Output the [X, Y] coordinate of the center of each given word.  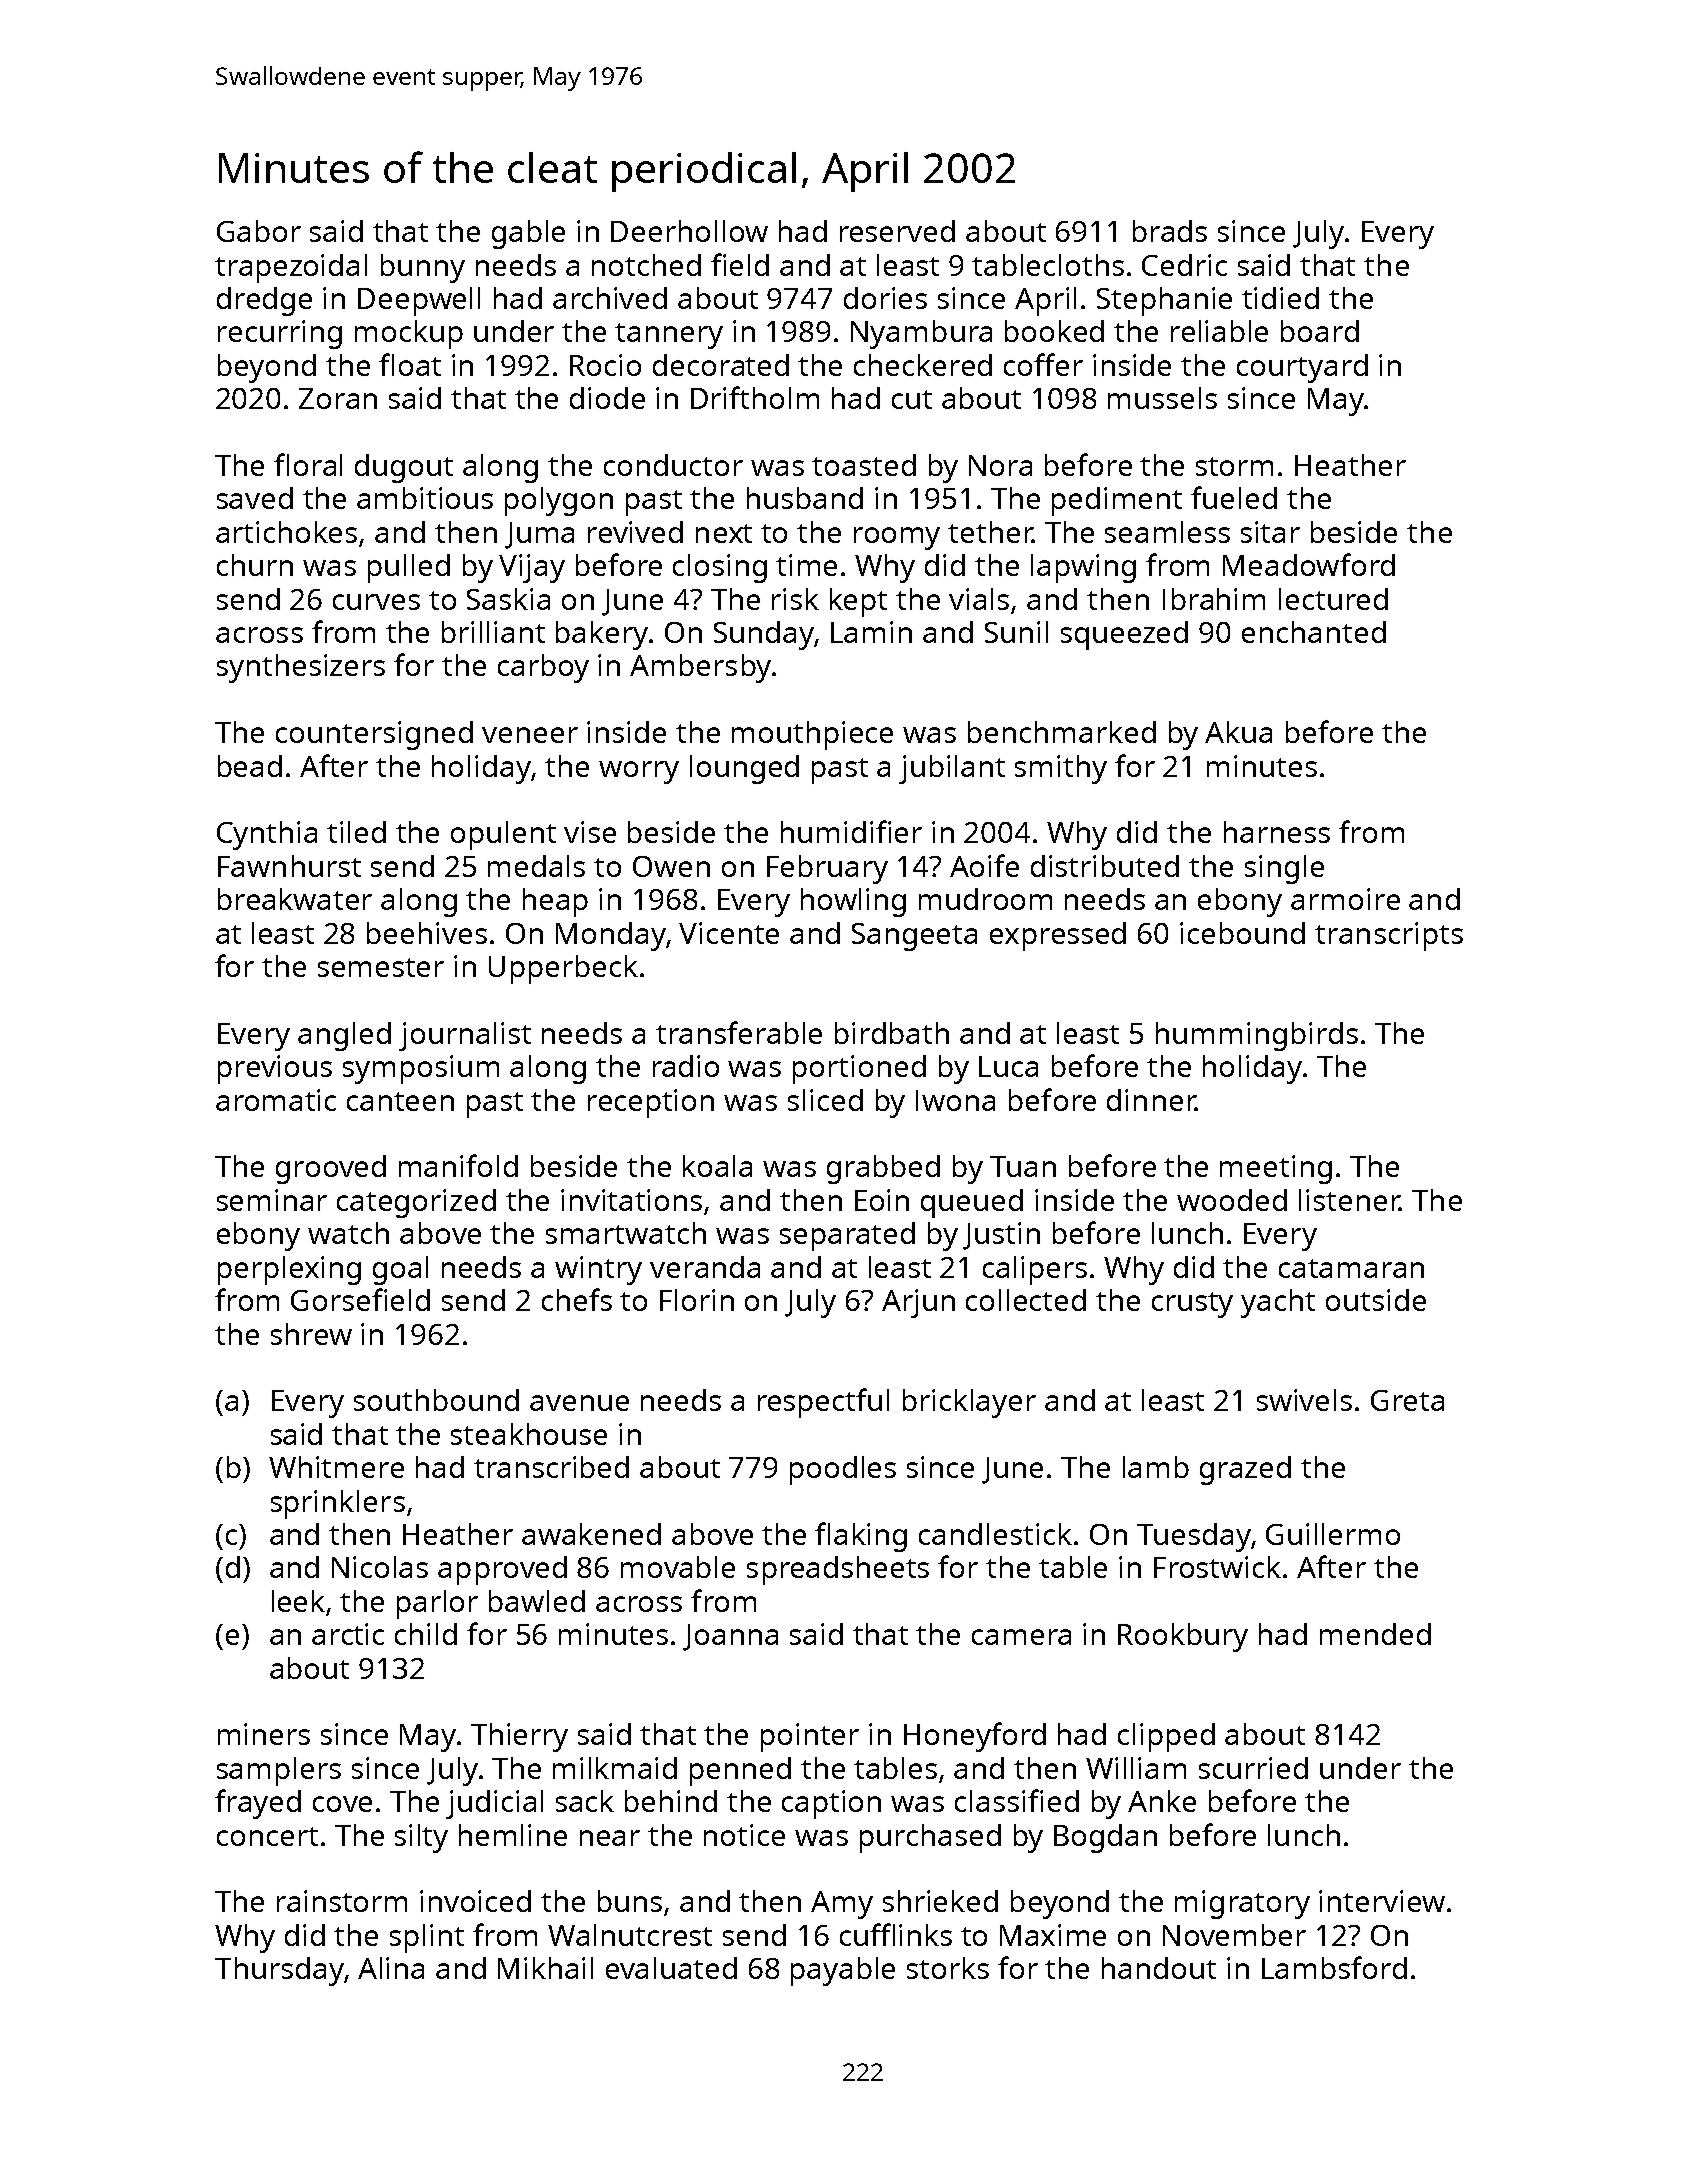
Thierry [519, 1737]
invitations [631, 1200]
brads [1170, 231]
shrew [311, 1334]
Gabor [259, 231]
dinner [1151, 1100]
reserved [897, 231]
